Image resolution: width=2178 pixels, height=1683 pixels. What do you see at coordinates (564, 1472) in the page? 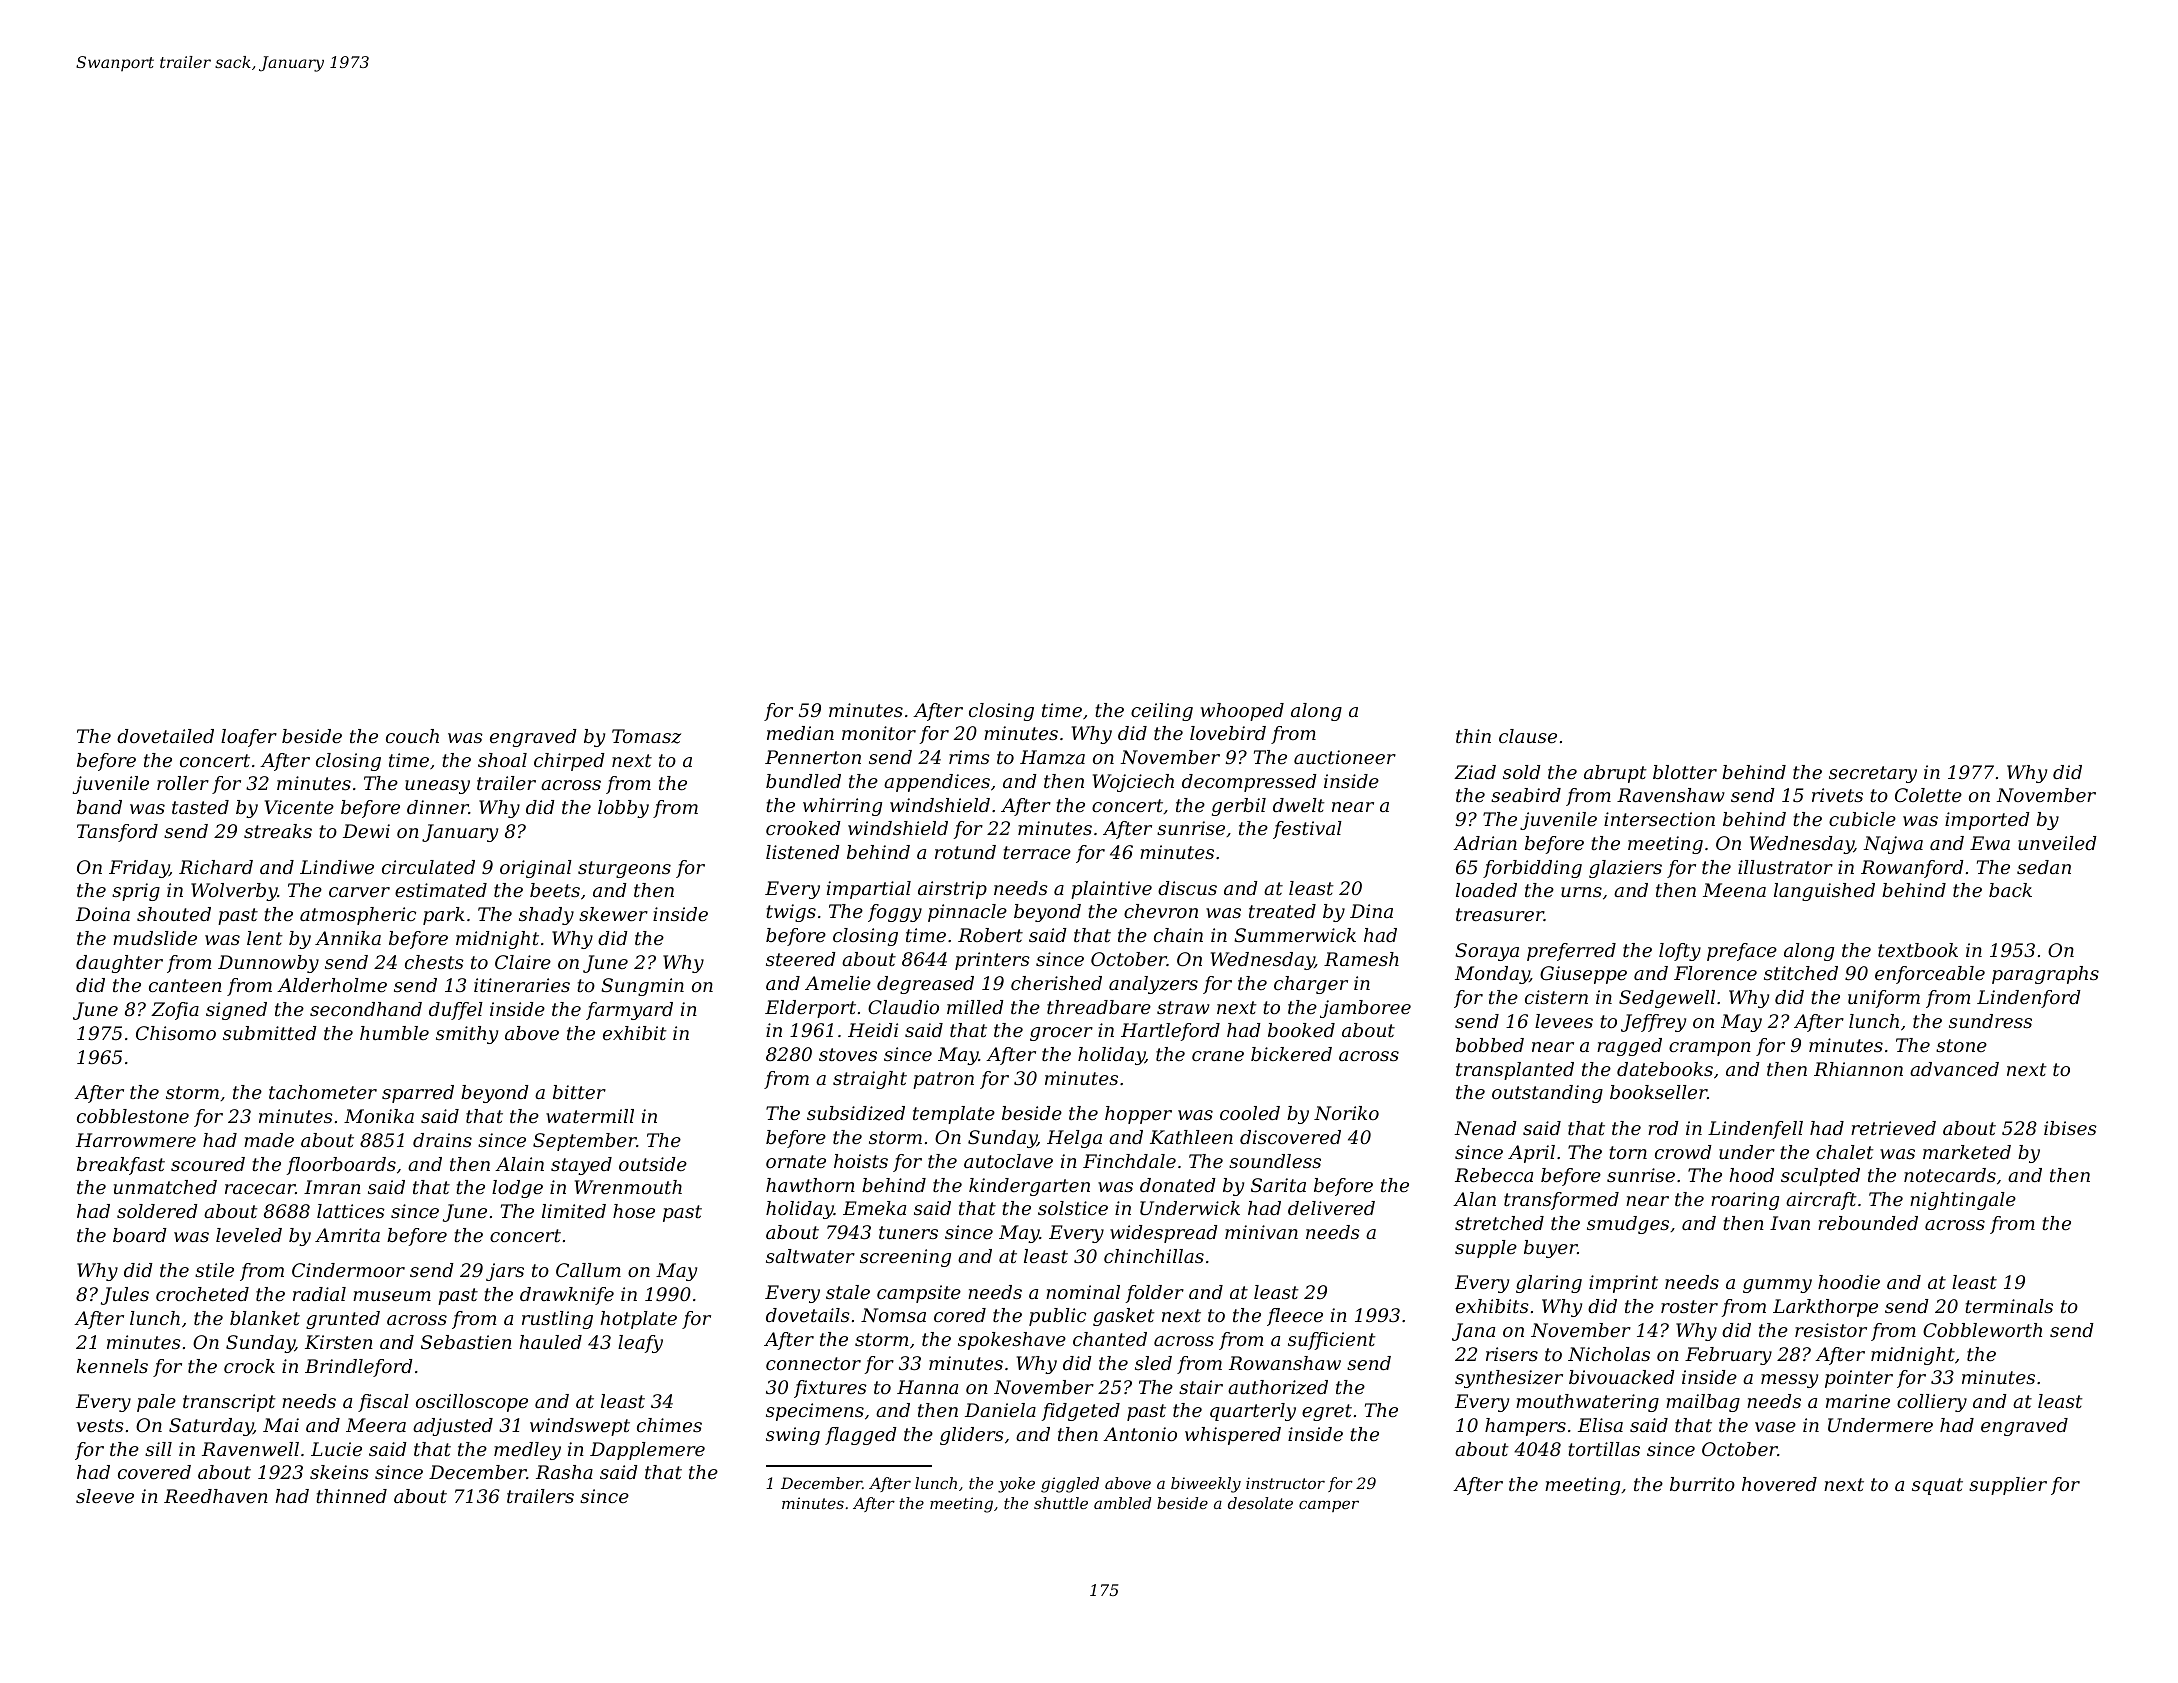
I see `Rasha` at bounding box center [564, 1472].
